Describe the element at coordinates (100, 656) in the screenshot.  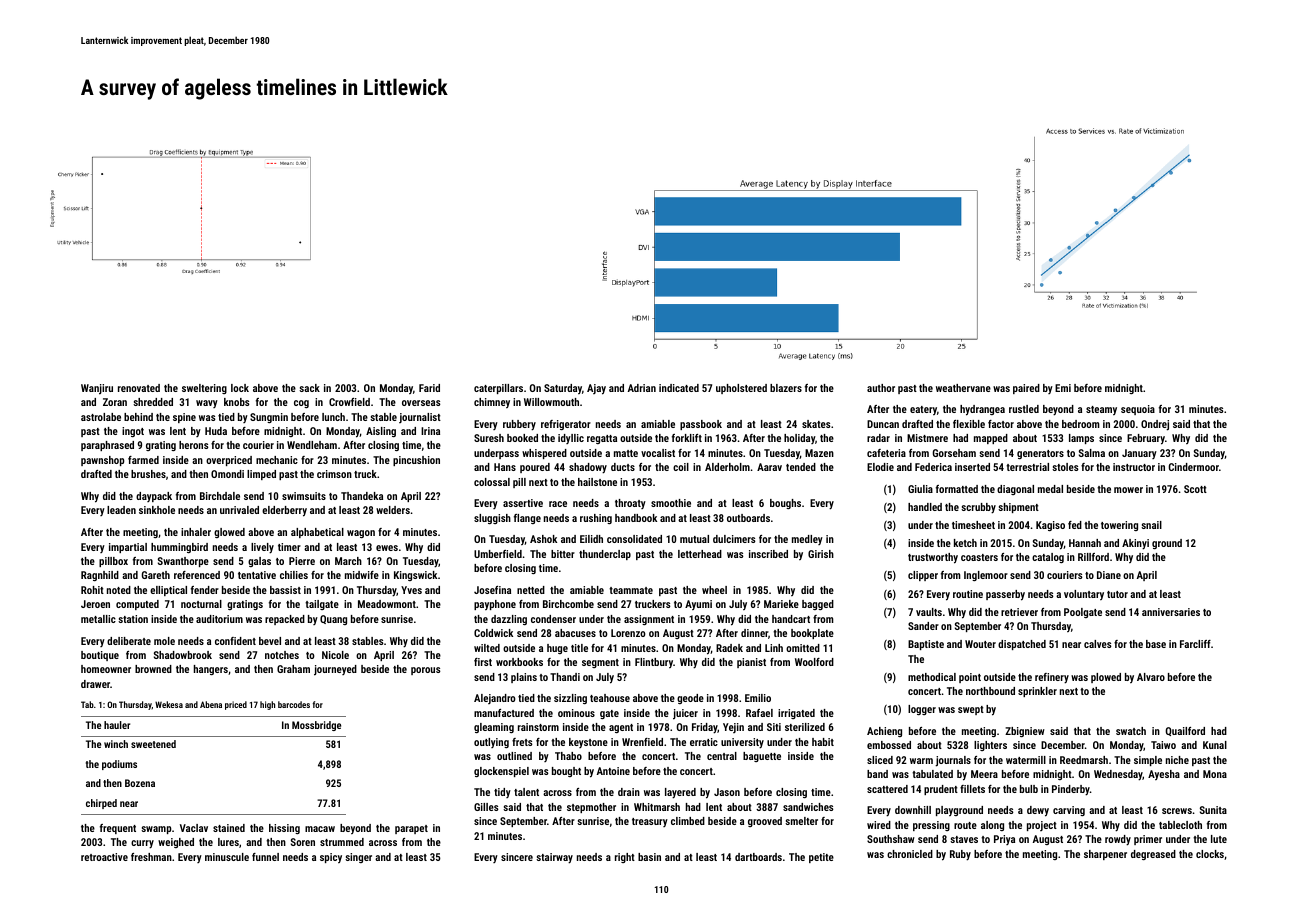
I see `boutique` at that location.
